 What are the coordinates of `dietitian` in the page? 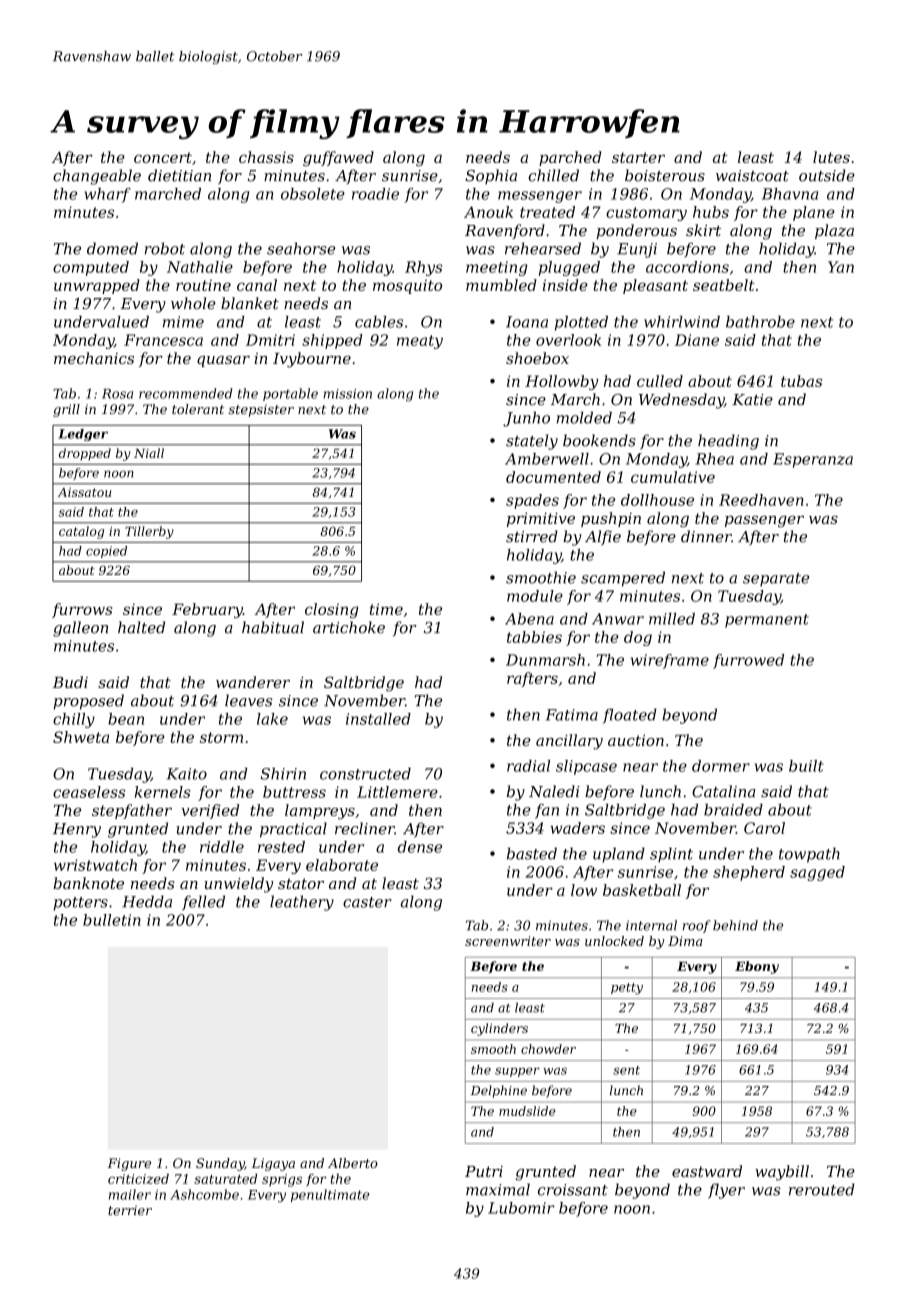 It's located at (179, 175).
